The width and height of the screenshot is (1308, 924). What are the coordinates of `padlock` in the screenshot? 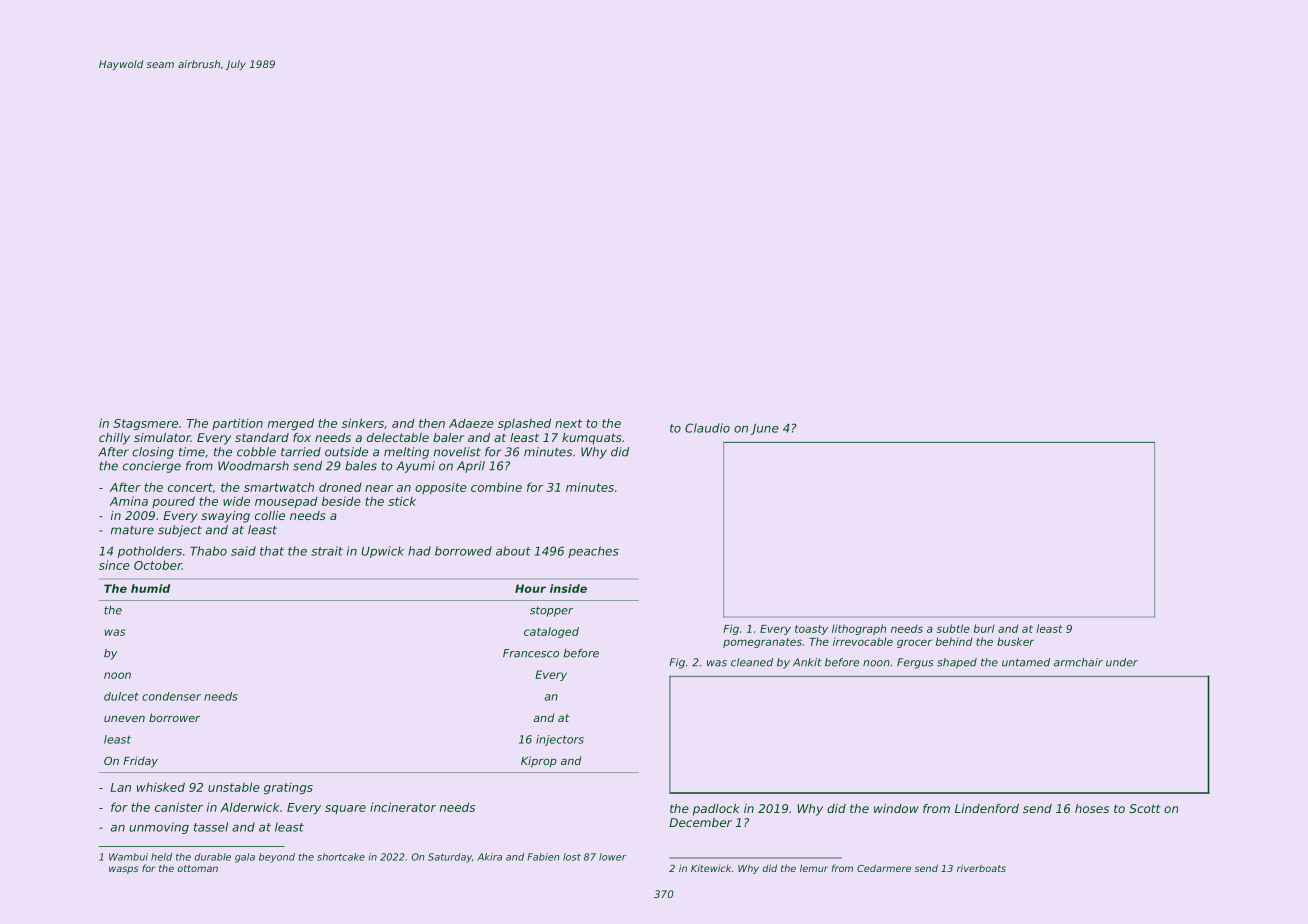 It's located at (716, 810).
